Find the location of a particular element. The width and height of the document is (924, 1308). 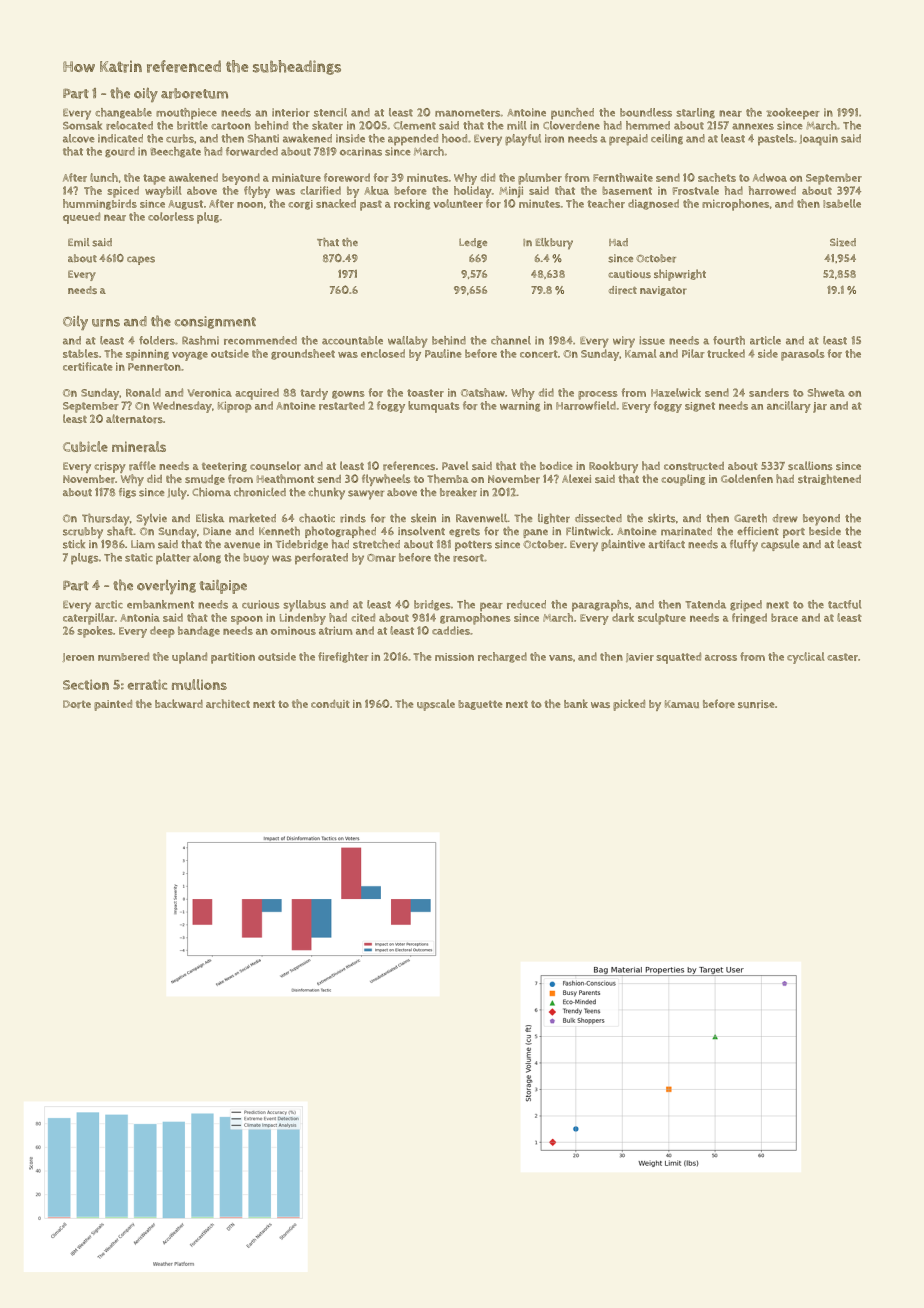

drew is located at coordinates (785, 518).
